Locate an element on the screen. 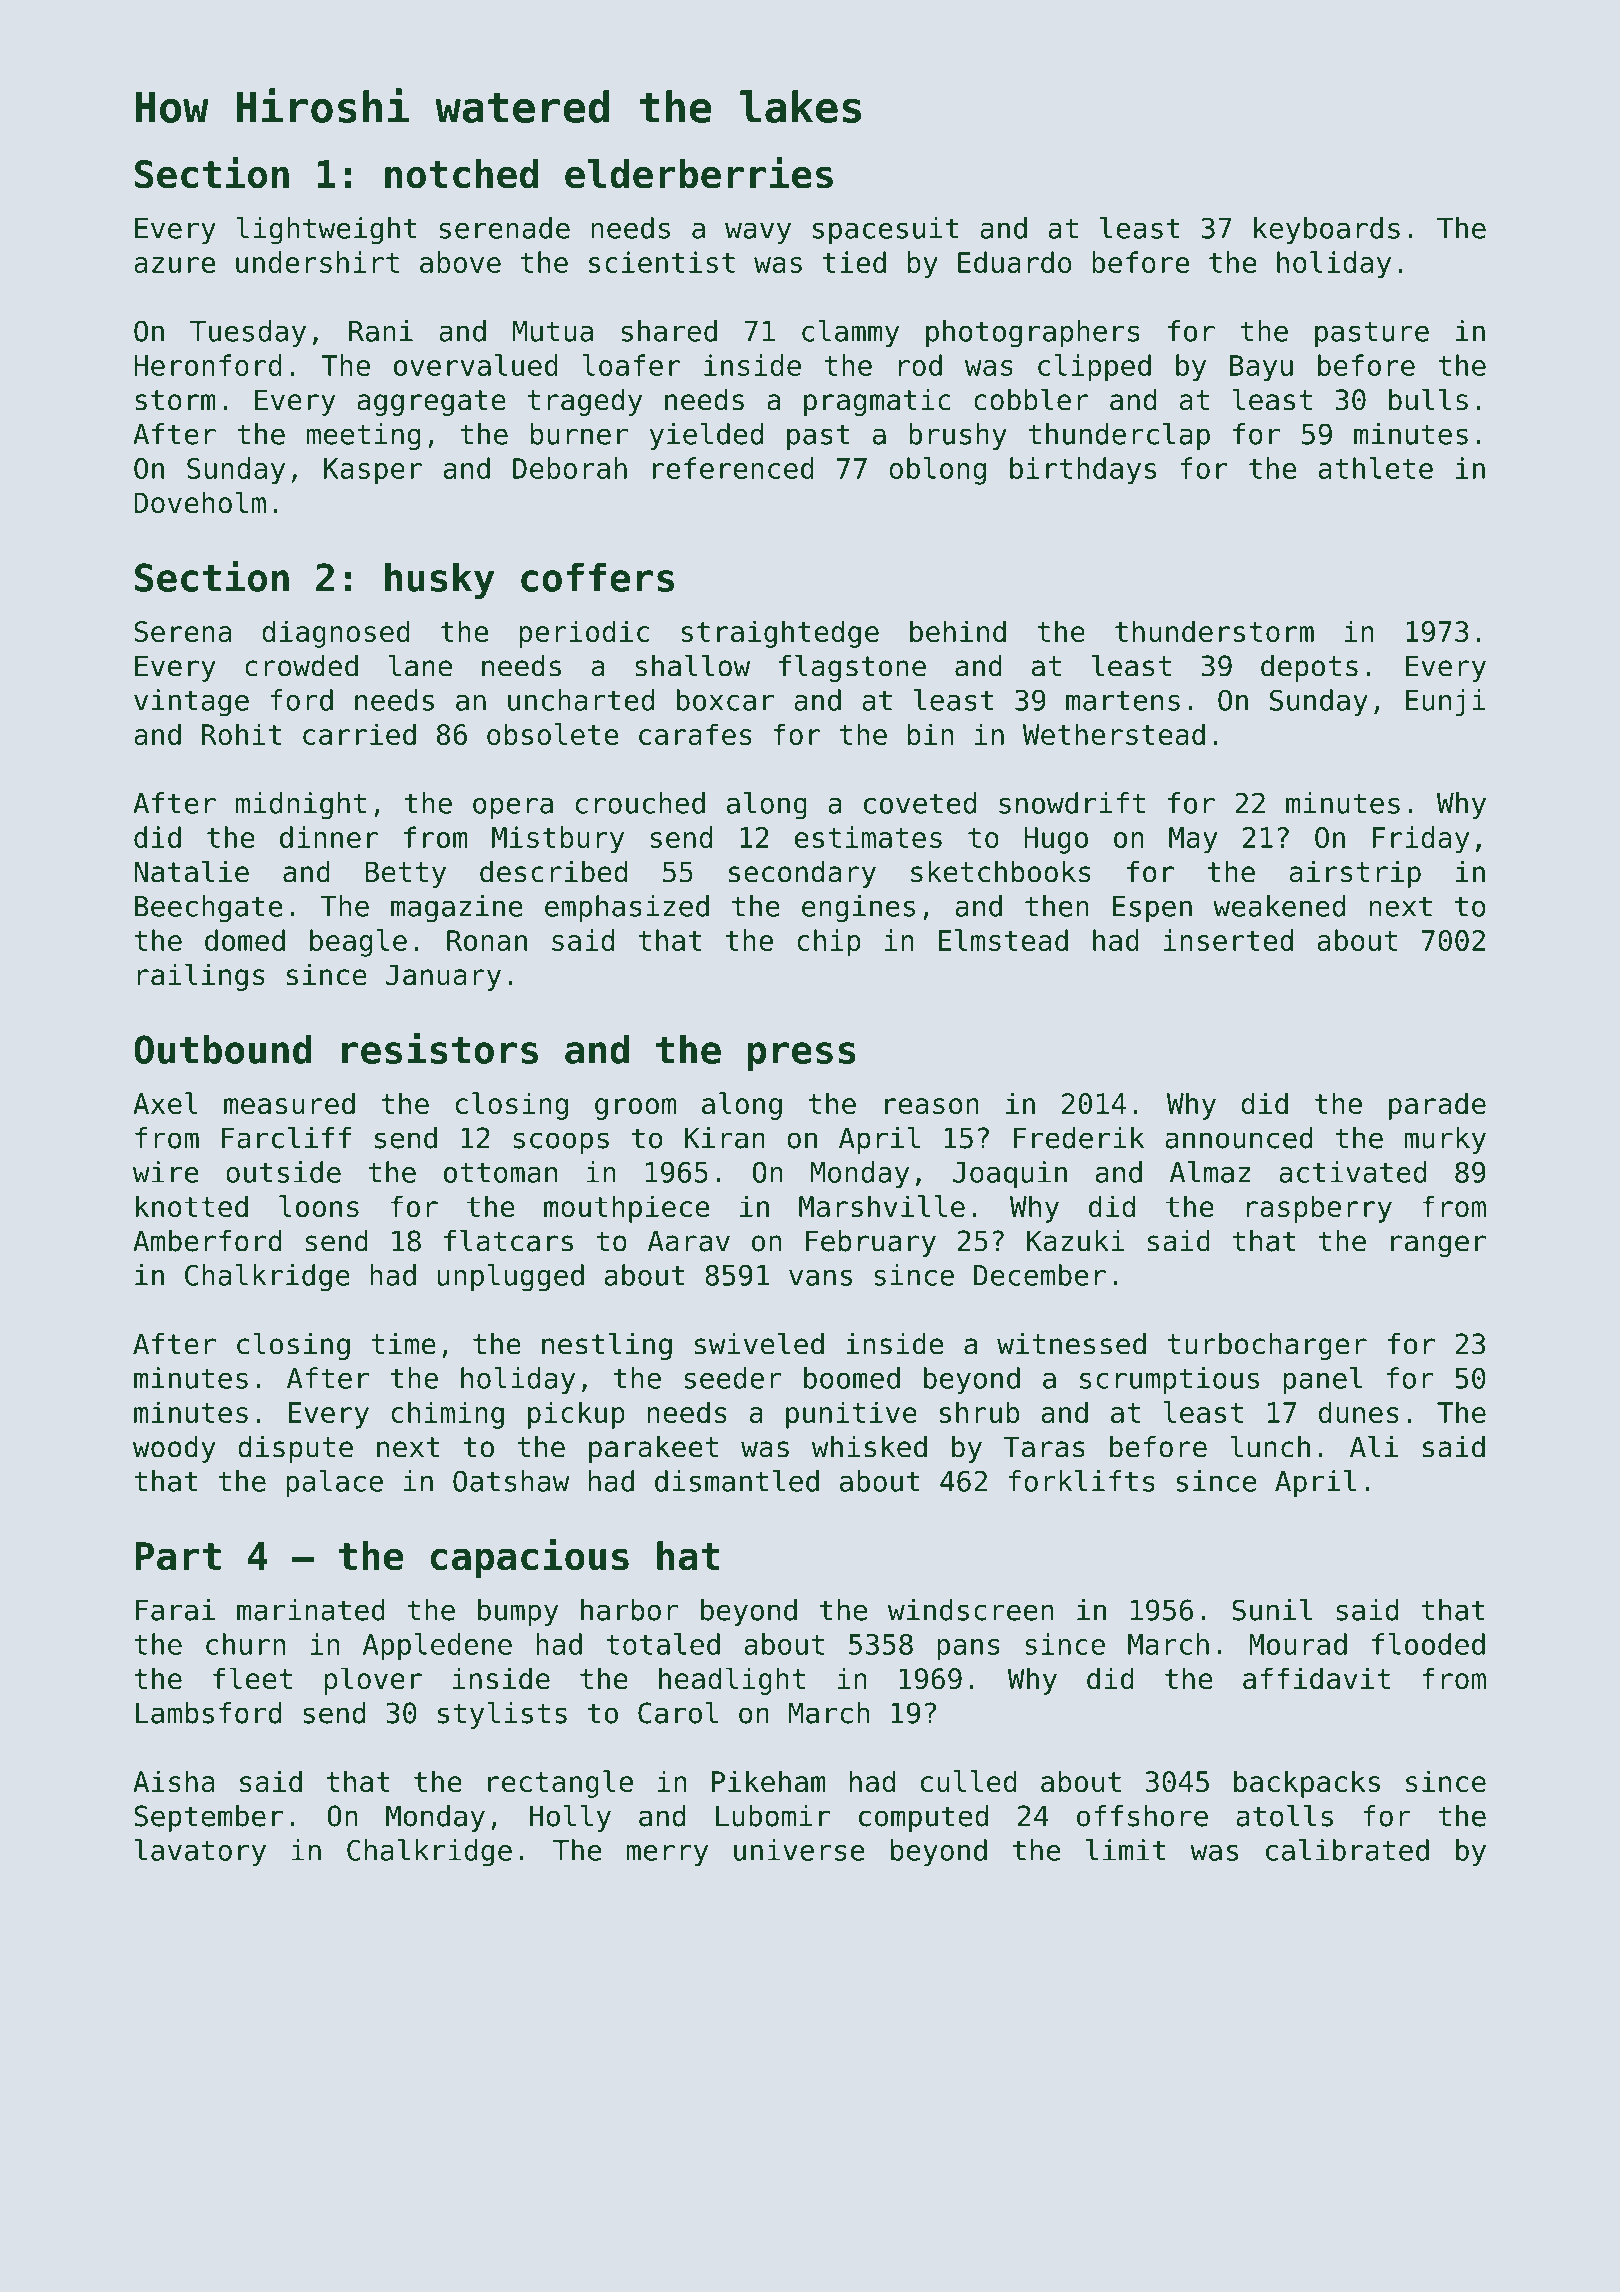  azure is located at coordinates (174, 265).
